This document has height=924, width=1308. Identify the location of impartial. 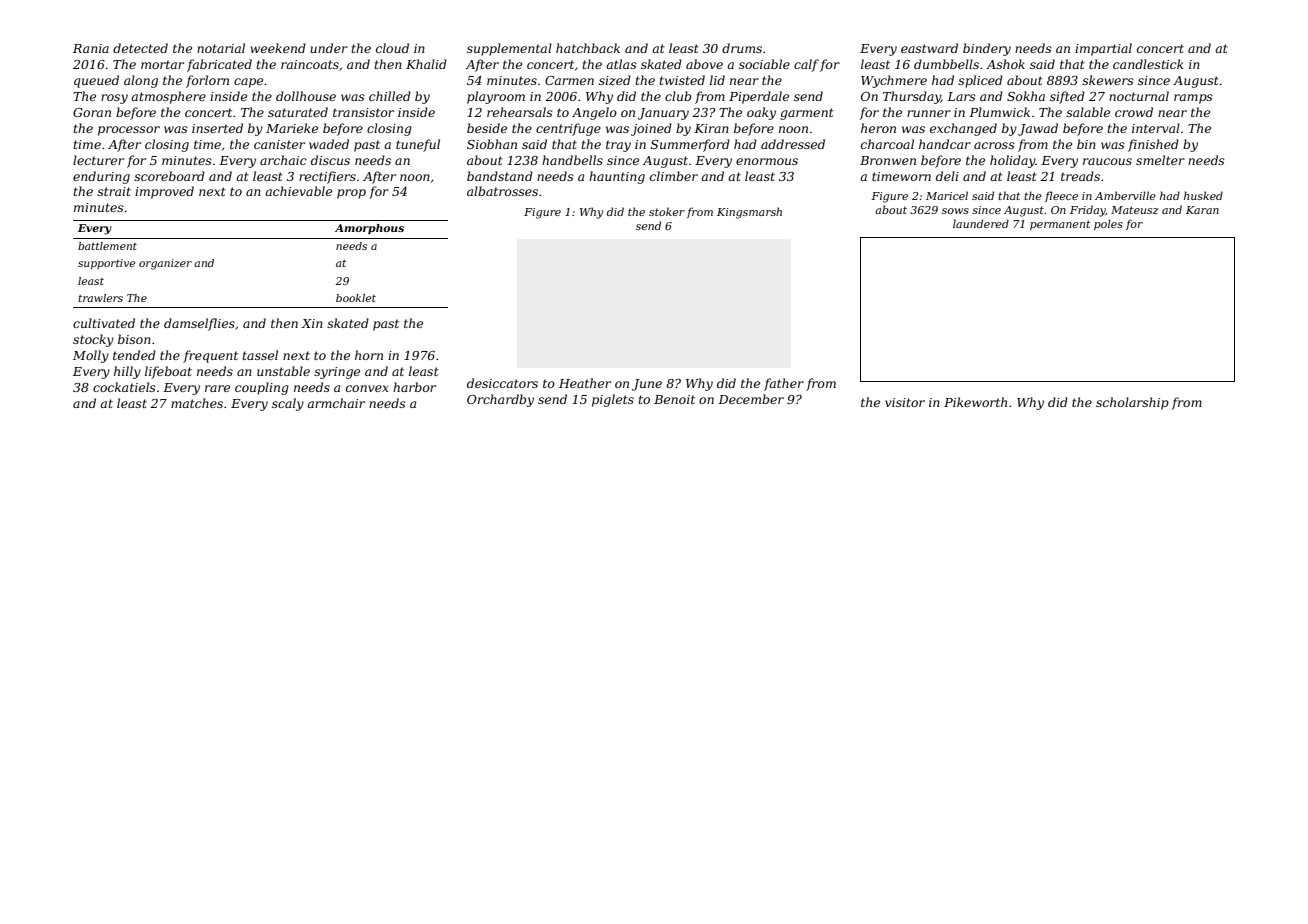
(1103, 49).
